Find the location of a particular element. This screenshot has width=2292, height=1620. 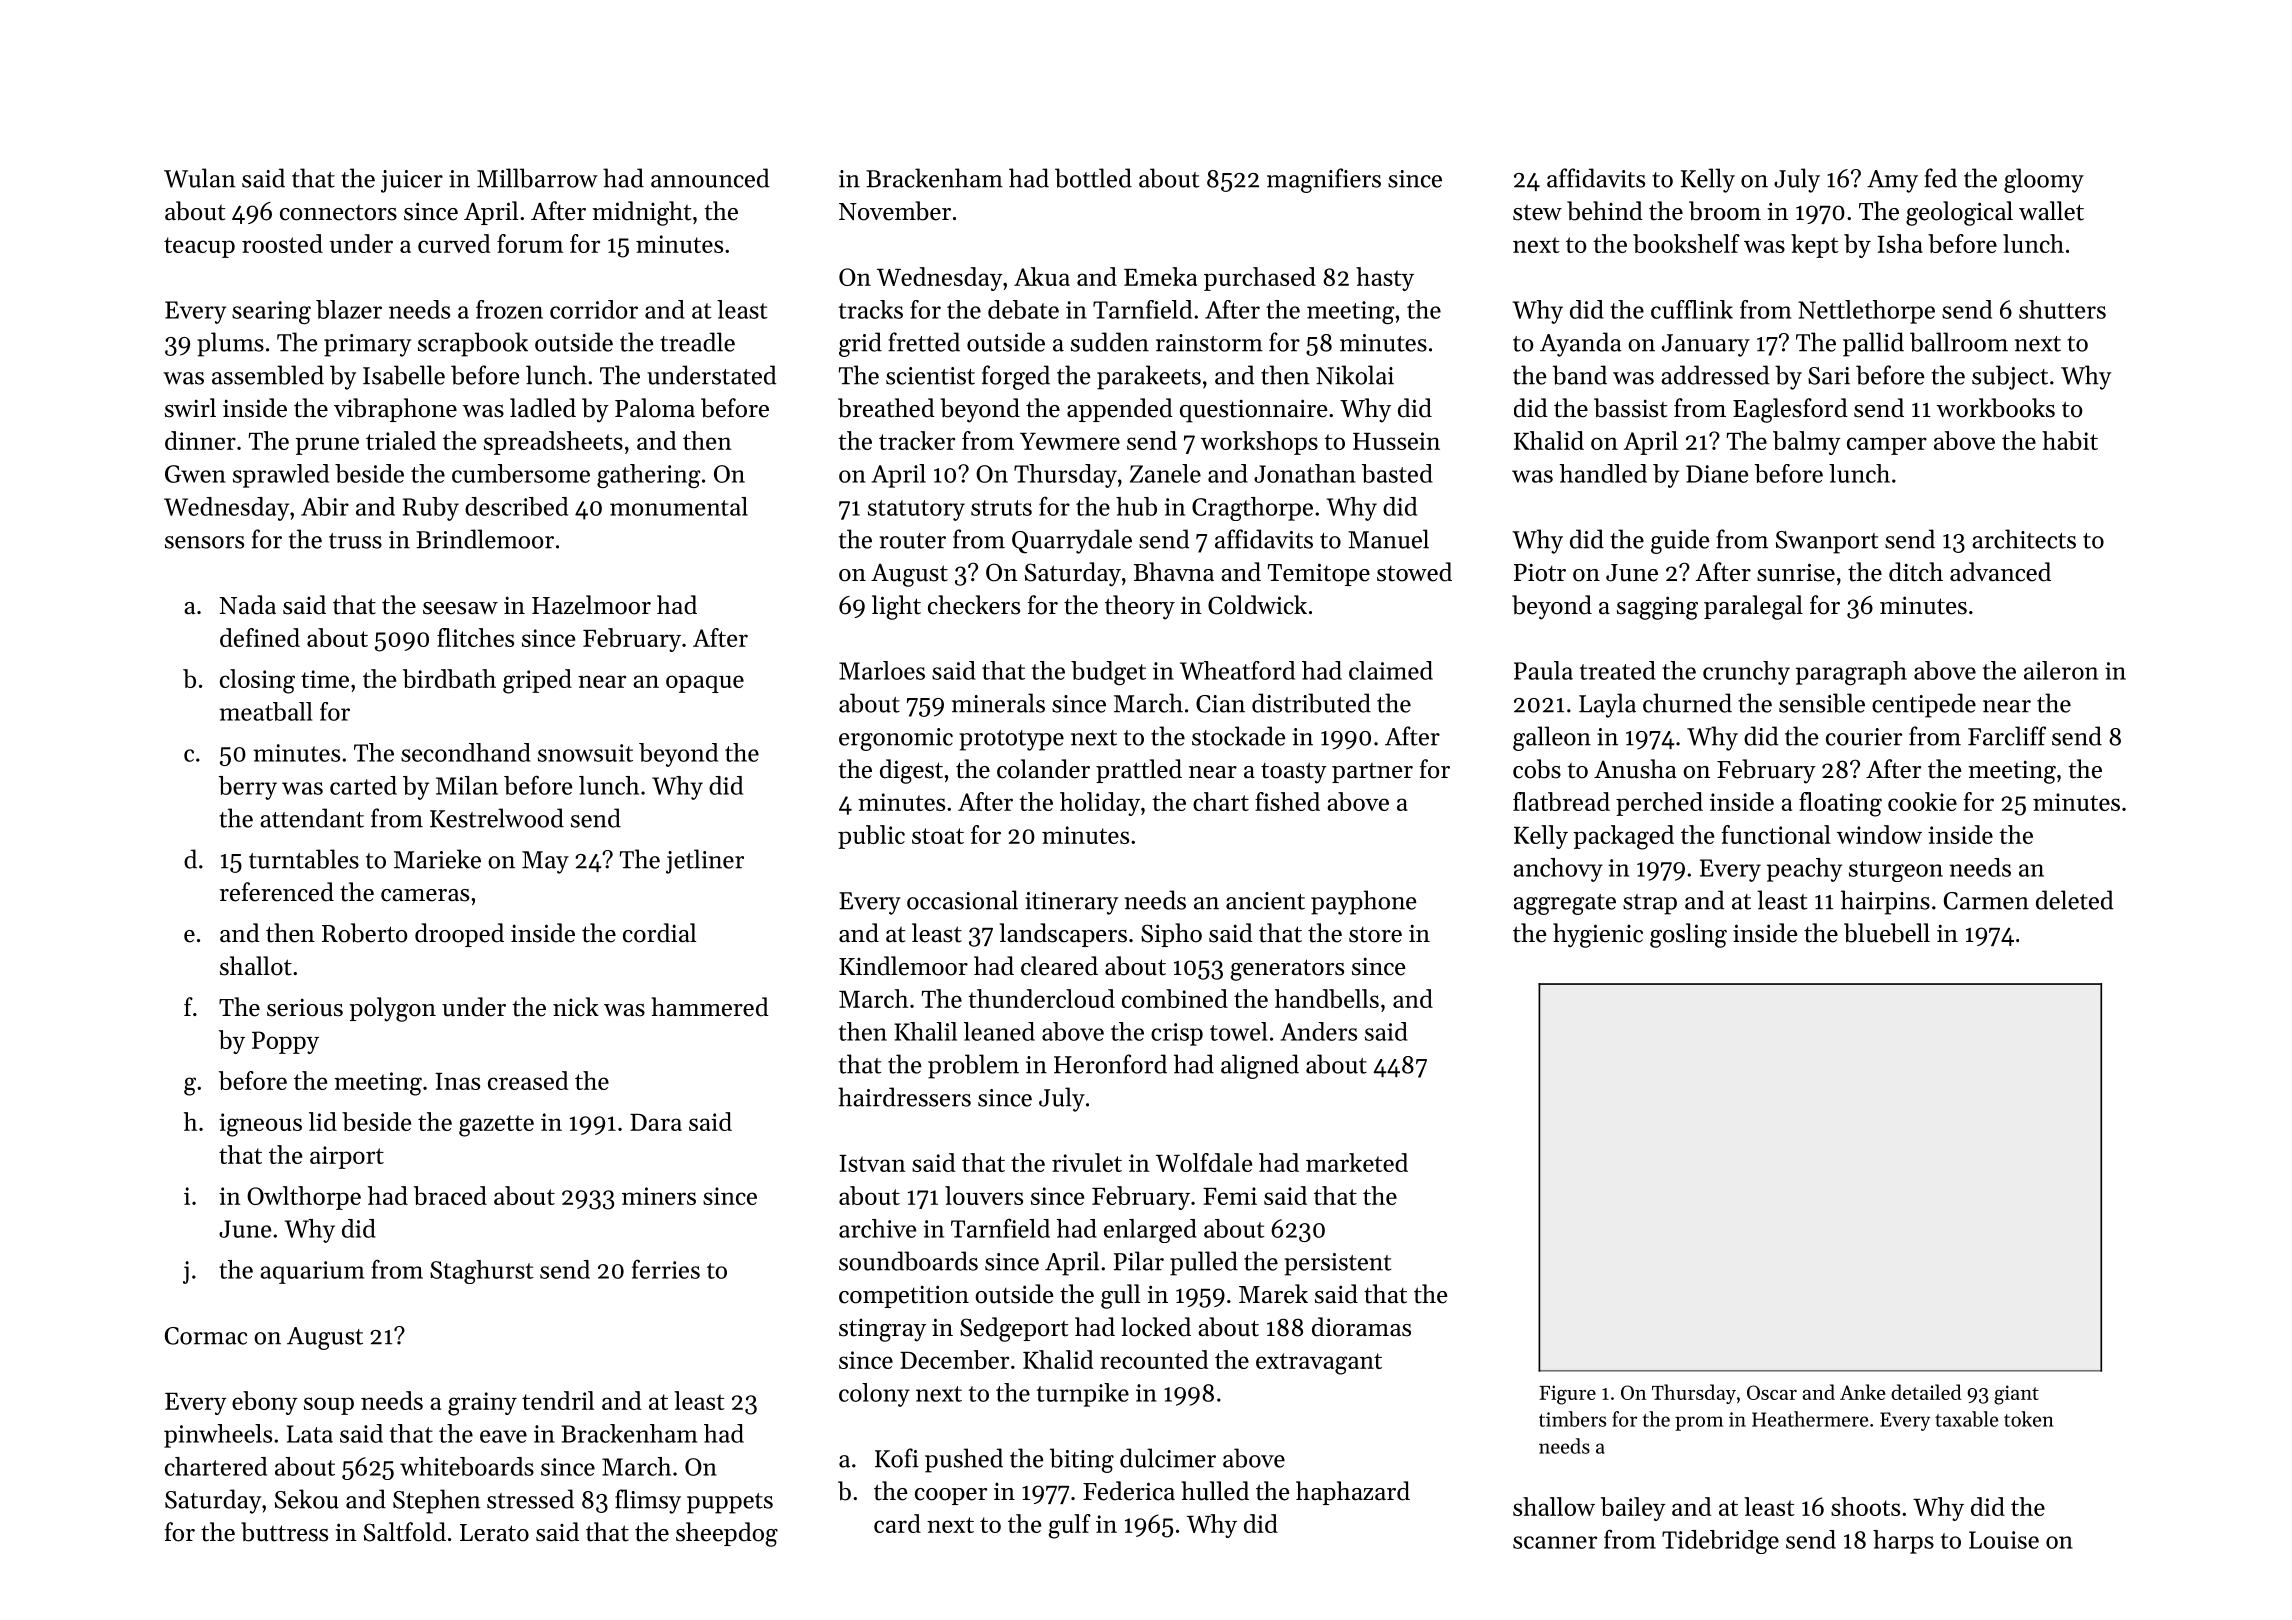

persistent is located at coordinates (1337, 1264).
